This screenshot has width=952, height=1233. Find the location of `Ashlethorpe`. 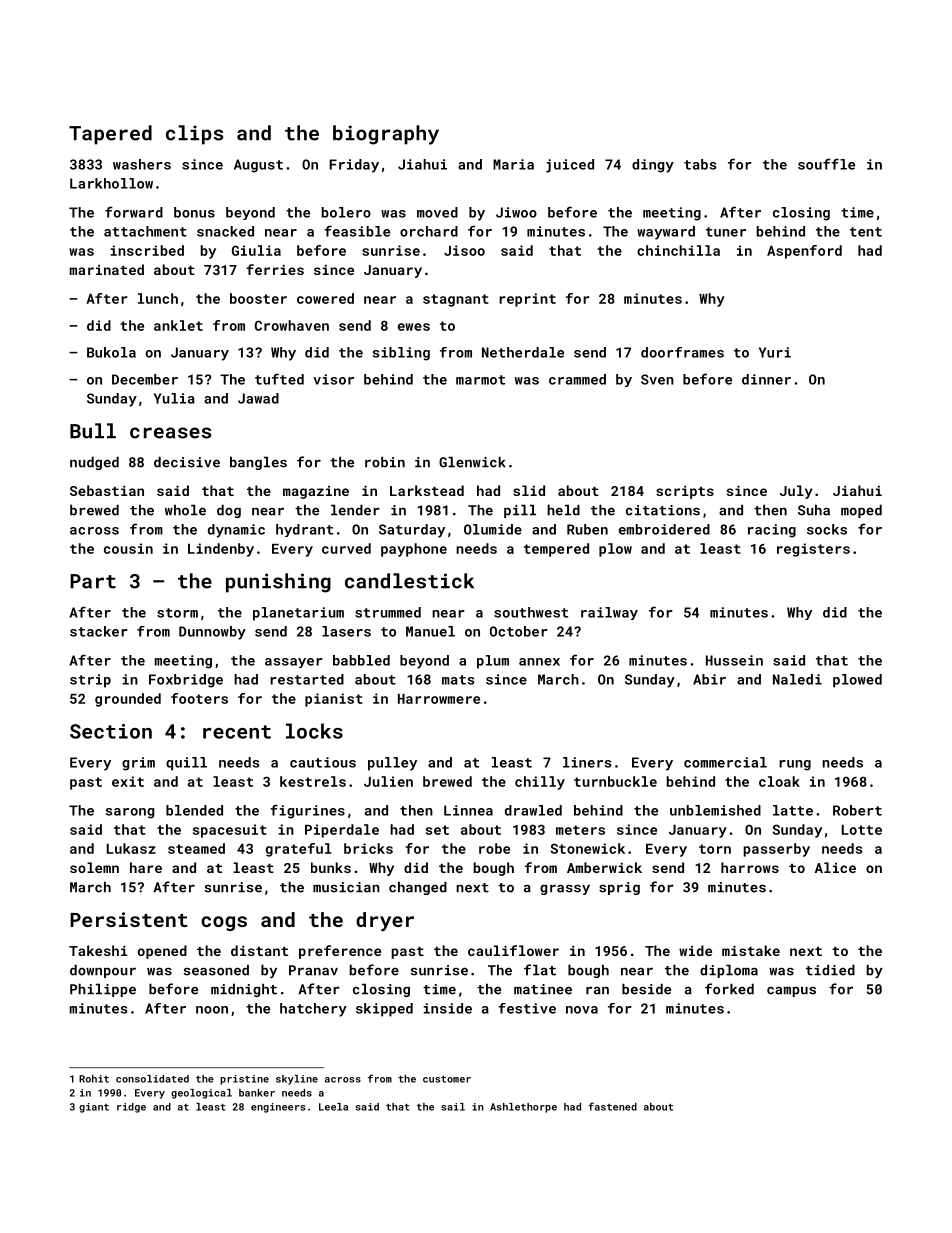

Ashlethorpe is located at coordinates (523, 1108).
